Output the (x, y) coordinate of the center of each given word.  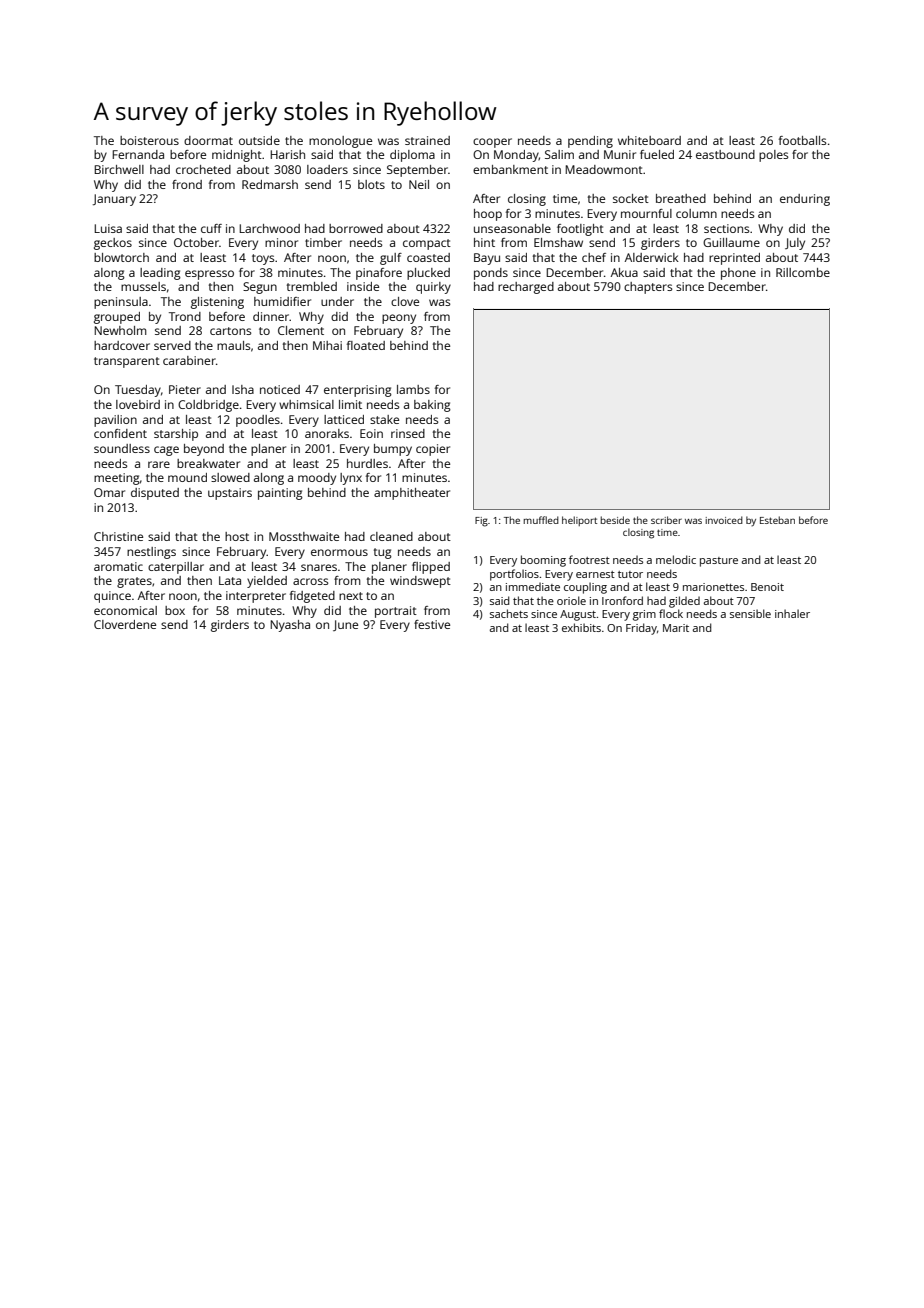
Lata (230, 580)
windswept (420, 582)
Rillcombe (803, 272)
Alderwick (652, 257)
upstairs (230, 494)
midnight (237, 156)
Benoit (767, 587)
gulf (391, 259)
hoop (488, 215)
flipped (431, 568)
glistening (217, 303)
